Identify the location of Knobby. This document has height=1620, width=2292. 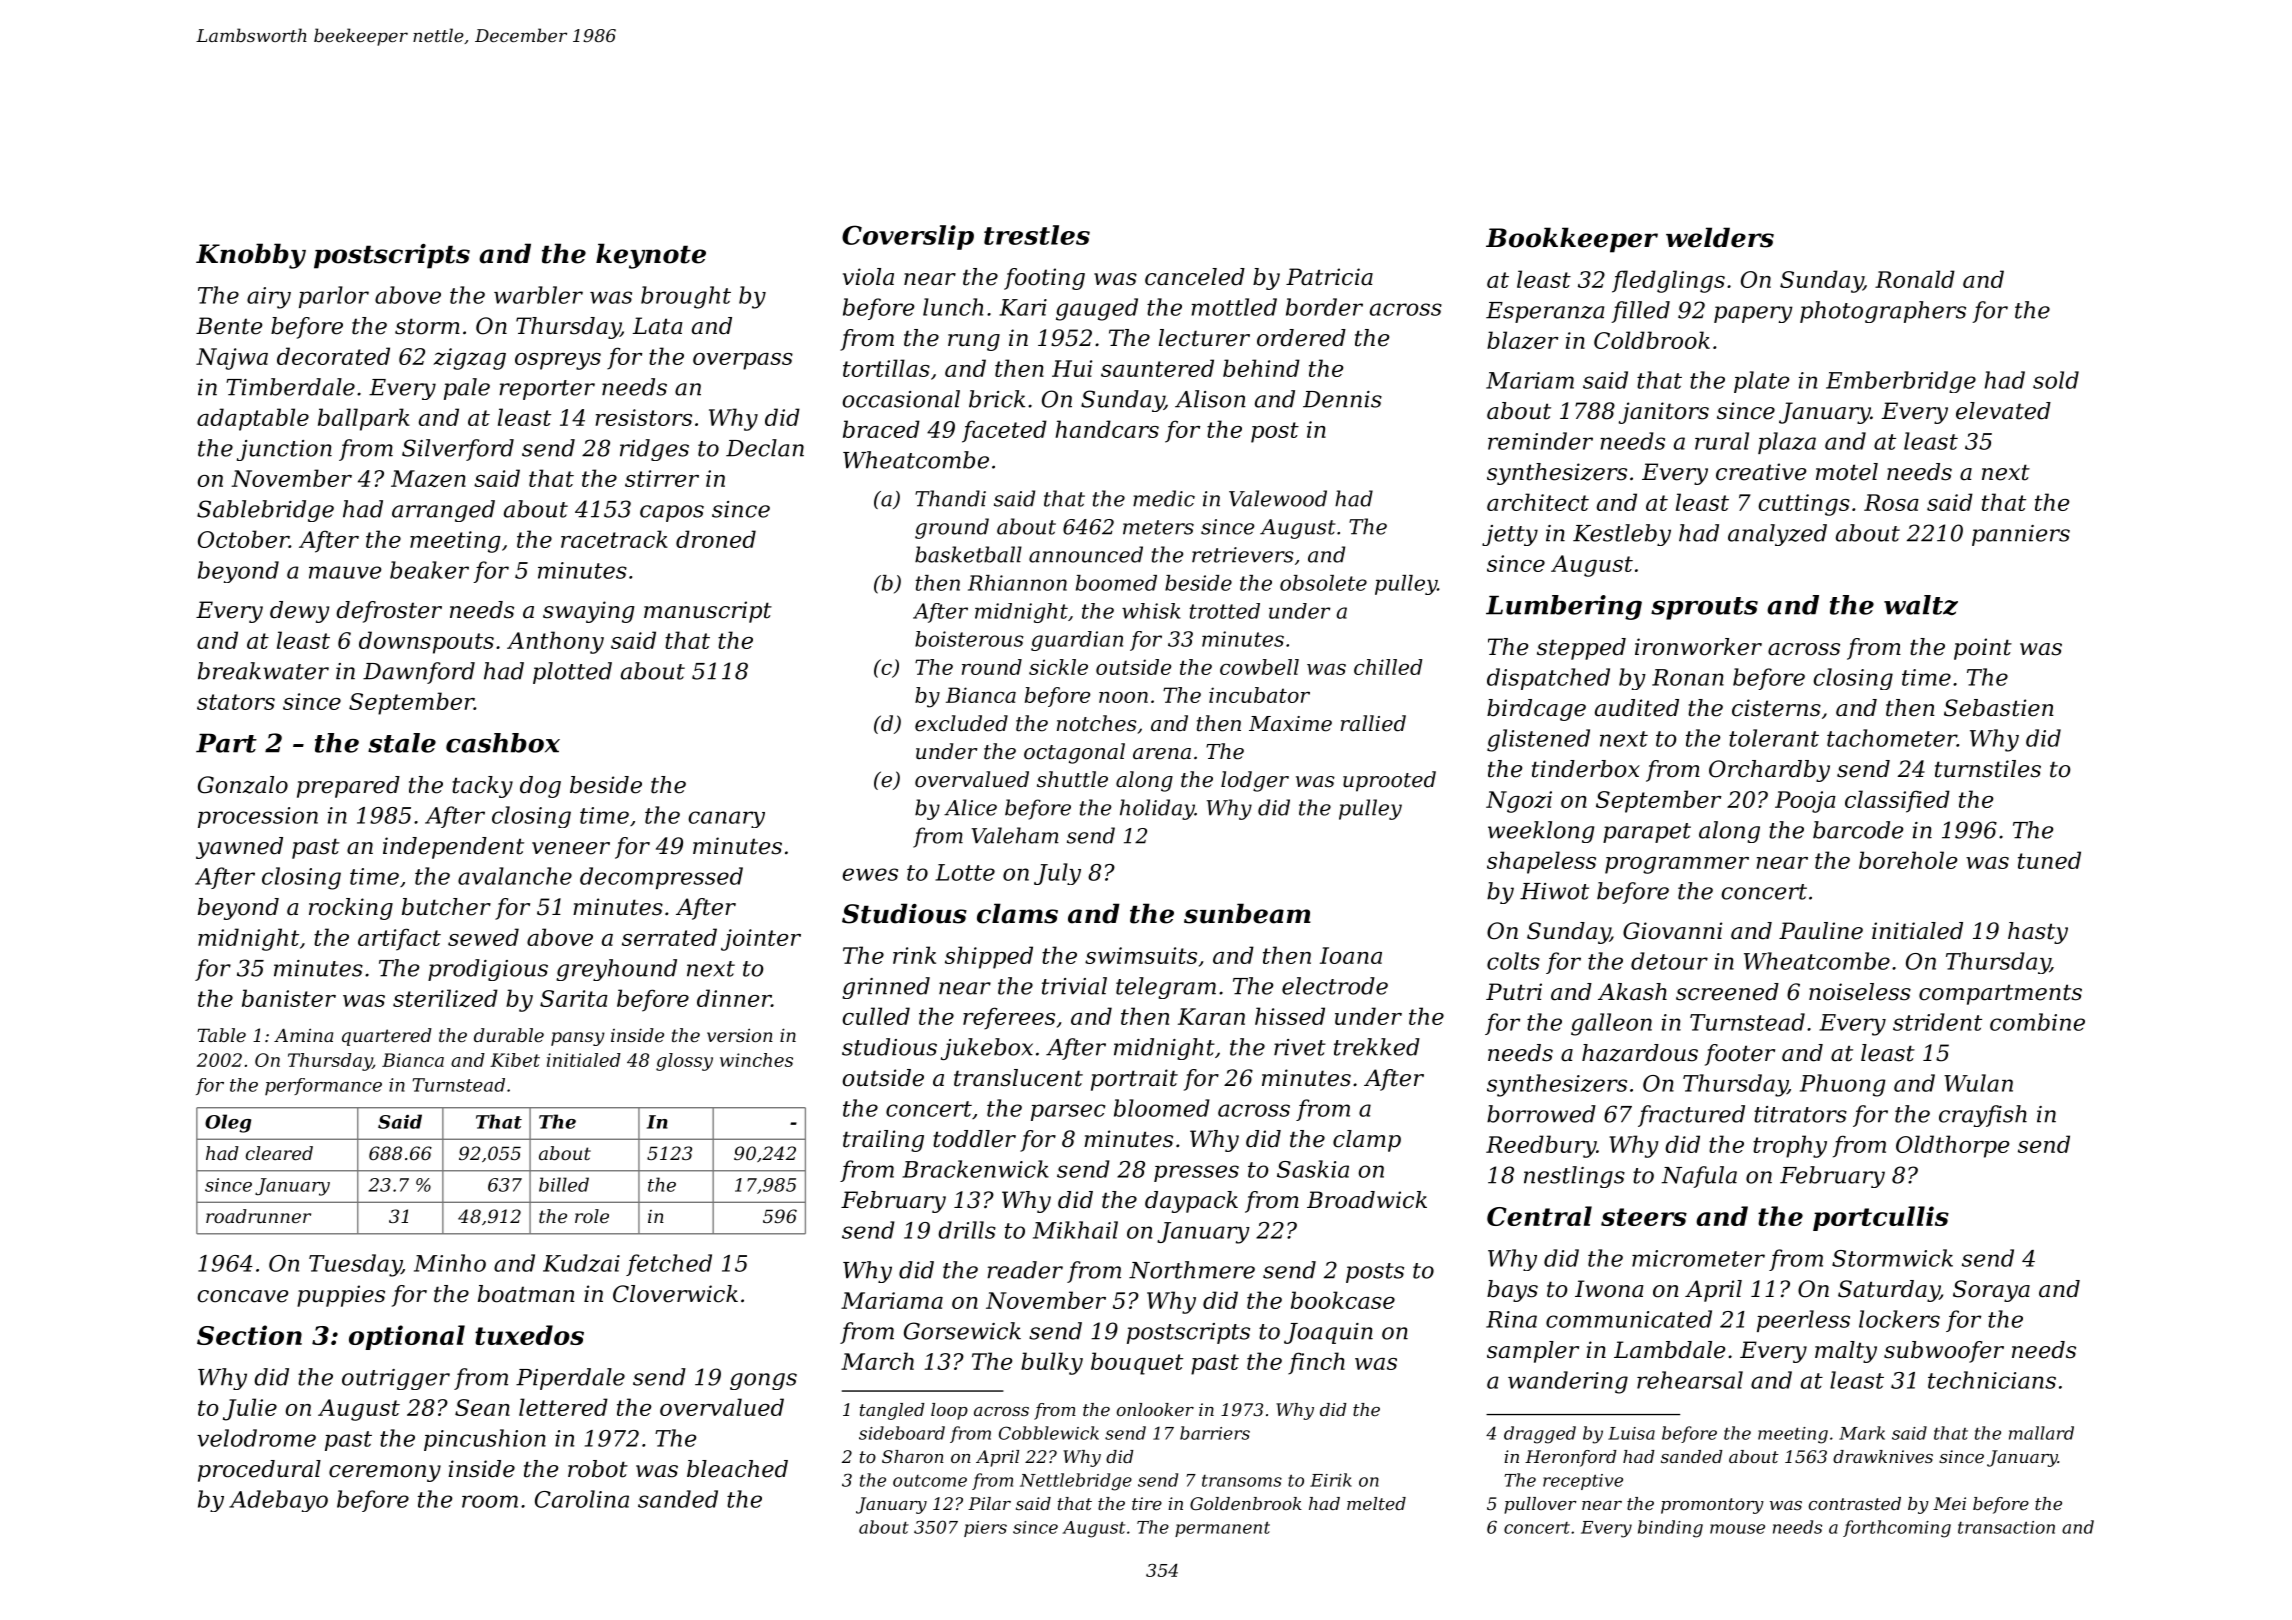
(251, 256).
